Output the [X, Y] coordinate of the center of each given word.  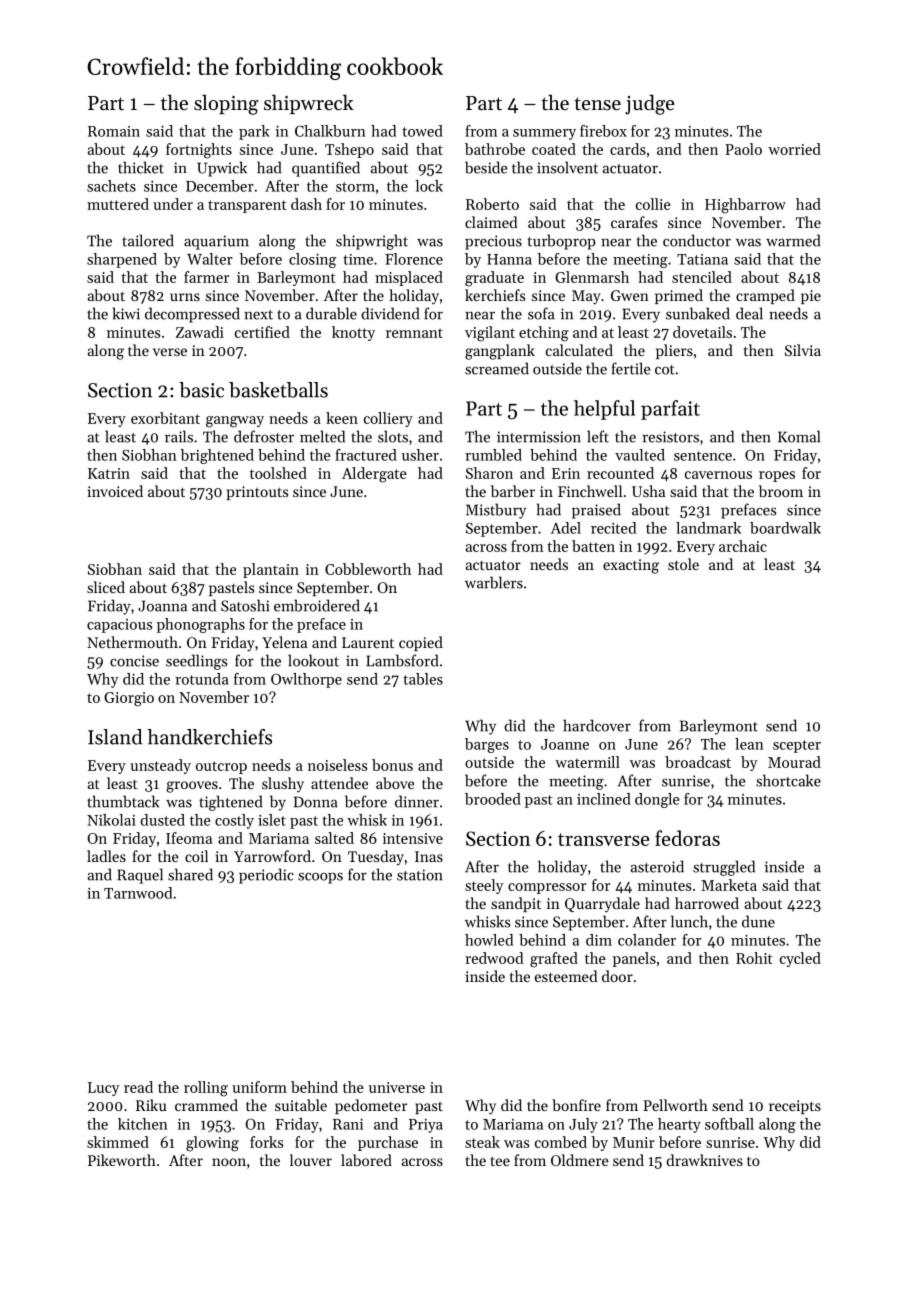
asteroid [657, 866]
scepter [797, 746]
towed [422, 131]
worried [794, 149]
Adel [566, 528]
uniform [259, 1087]
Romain [114, 131]
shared [190, 874]
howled [489, 940]
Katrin [109, 473]
